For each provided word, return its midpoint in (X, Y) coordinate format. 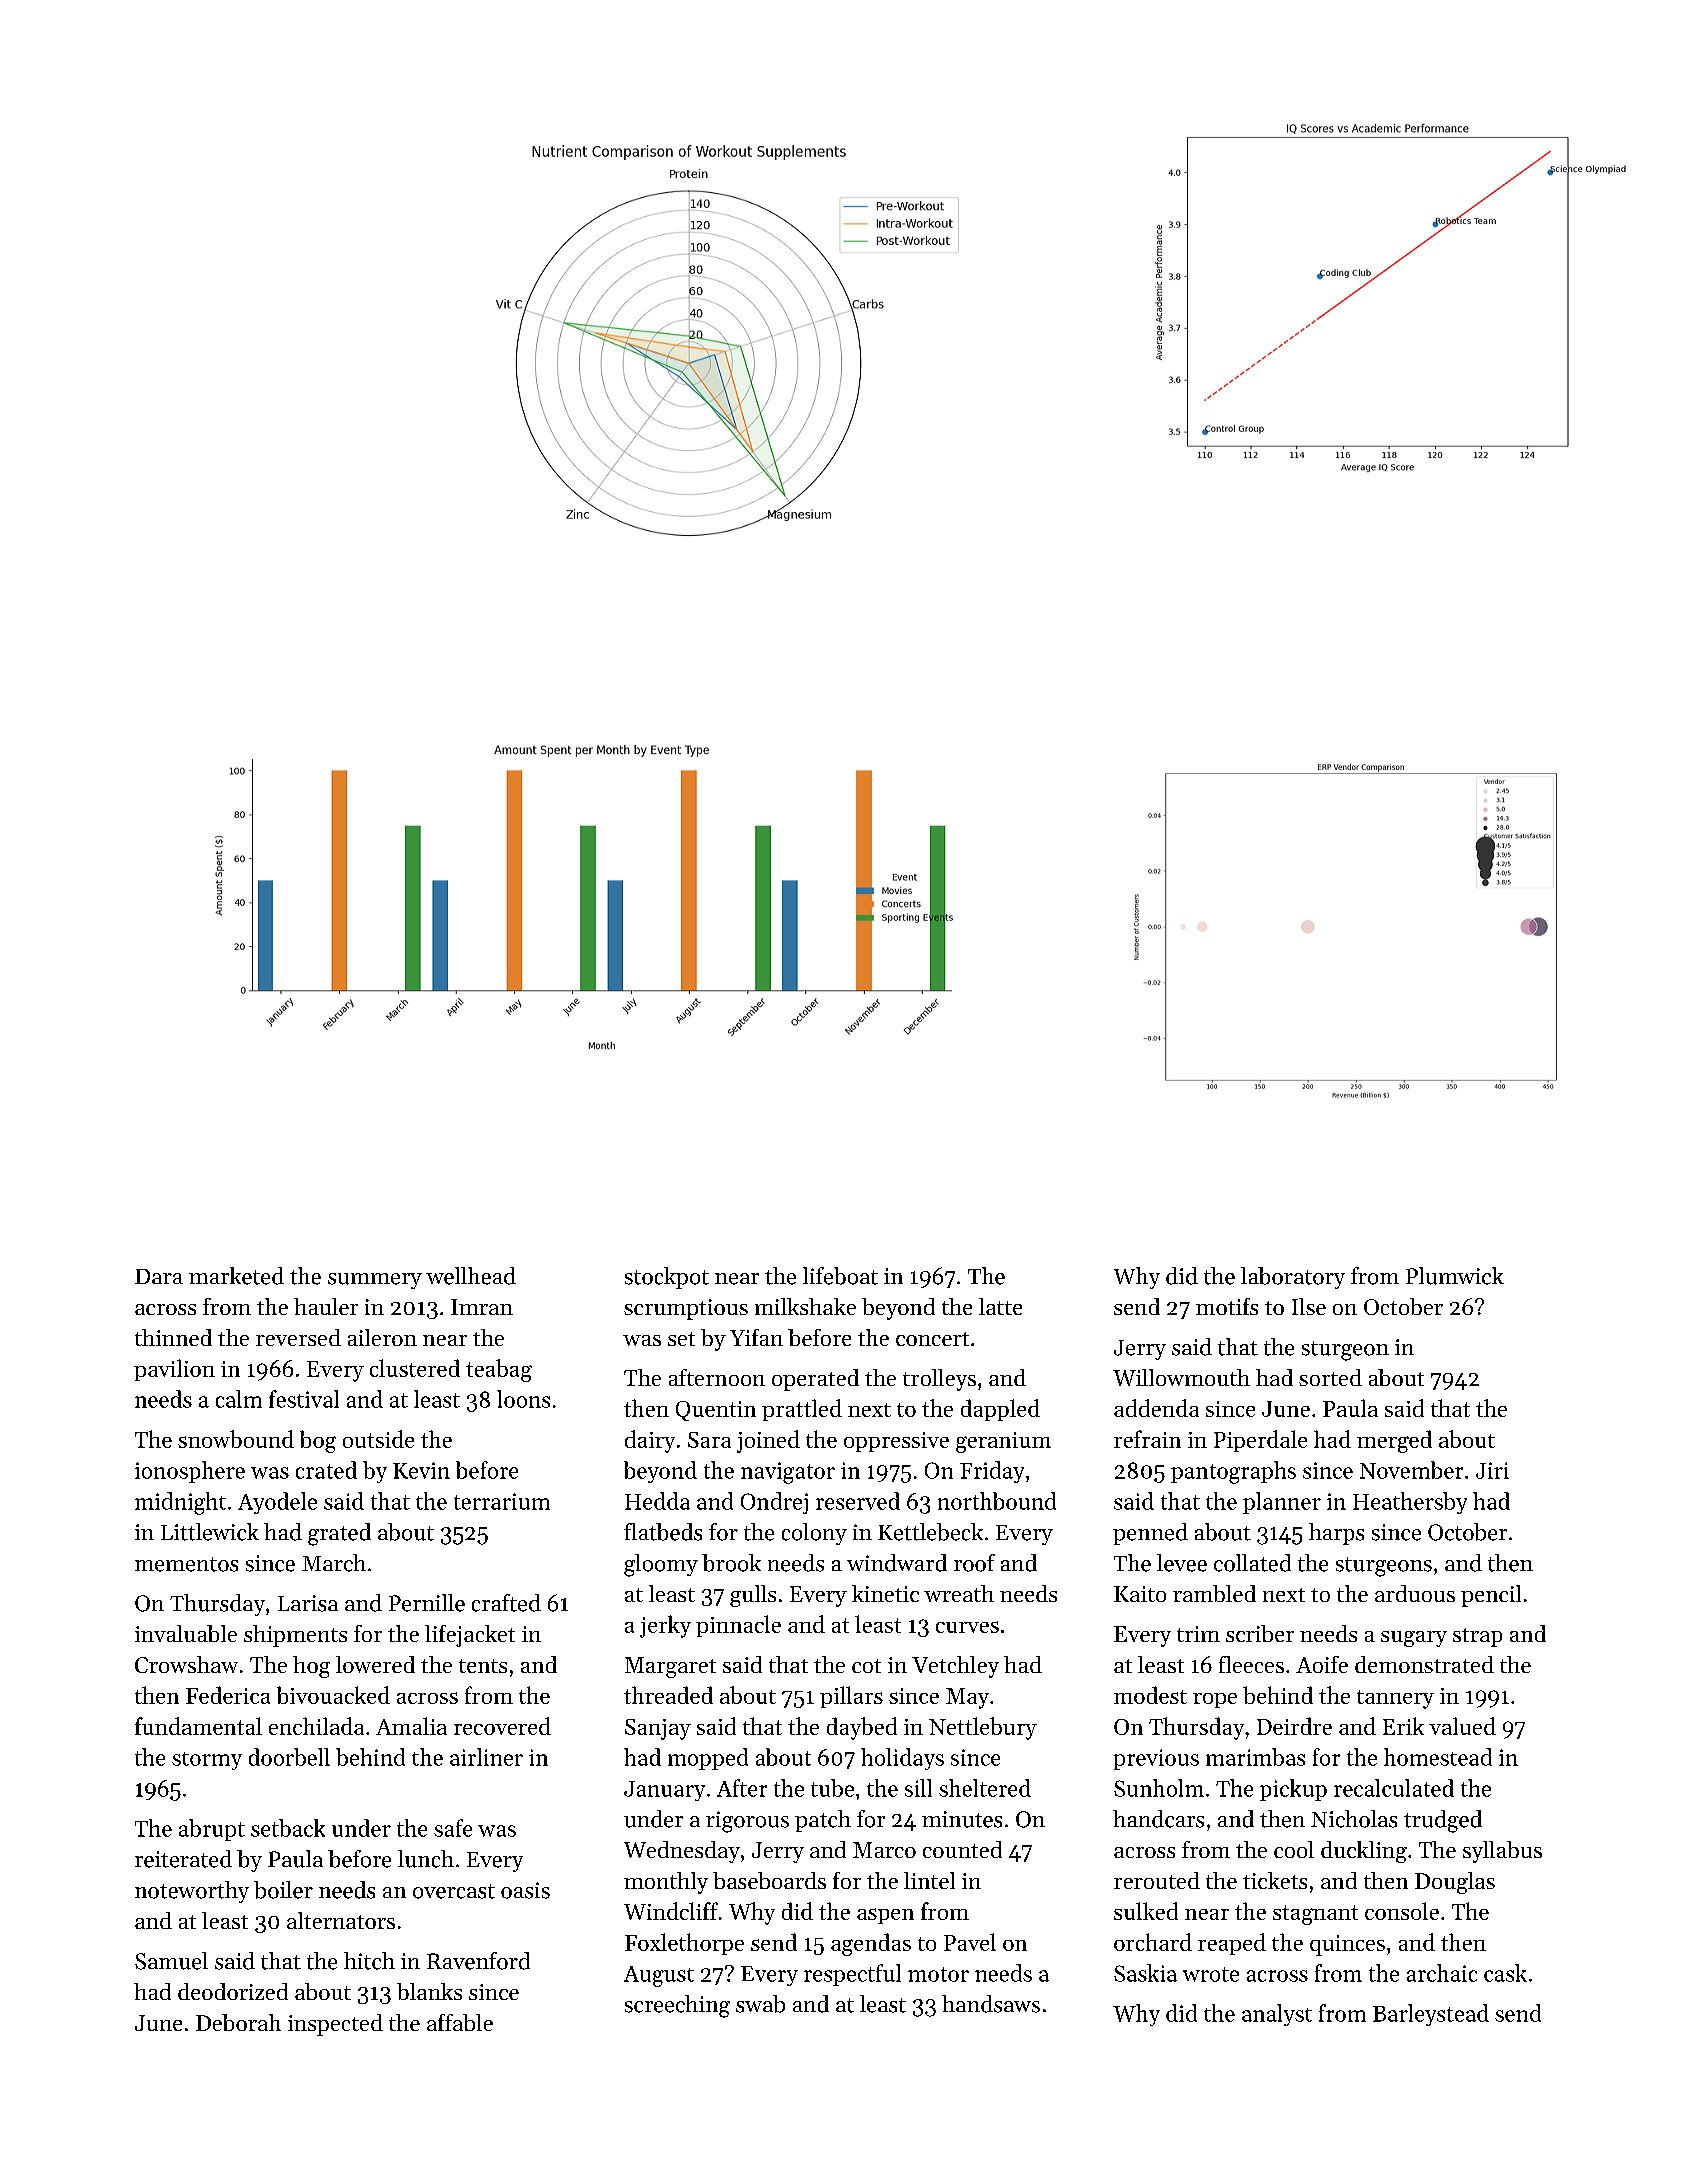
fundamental (198, 1726)
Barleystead (1431, 2015)
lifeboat (840, 1276)
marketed (236, 1276)
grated (339, 1534)
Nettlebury (983, 1728)
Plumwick (1455, 1276)
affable (460, 2022)
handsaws (991, 2004)
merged (1394, 1441)
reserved (858, 1501)
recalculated (1394, 1788)
